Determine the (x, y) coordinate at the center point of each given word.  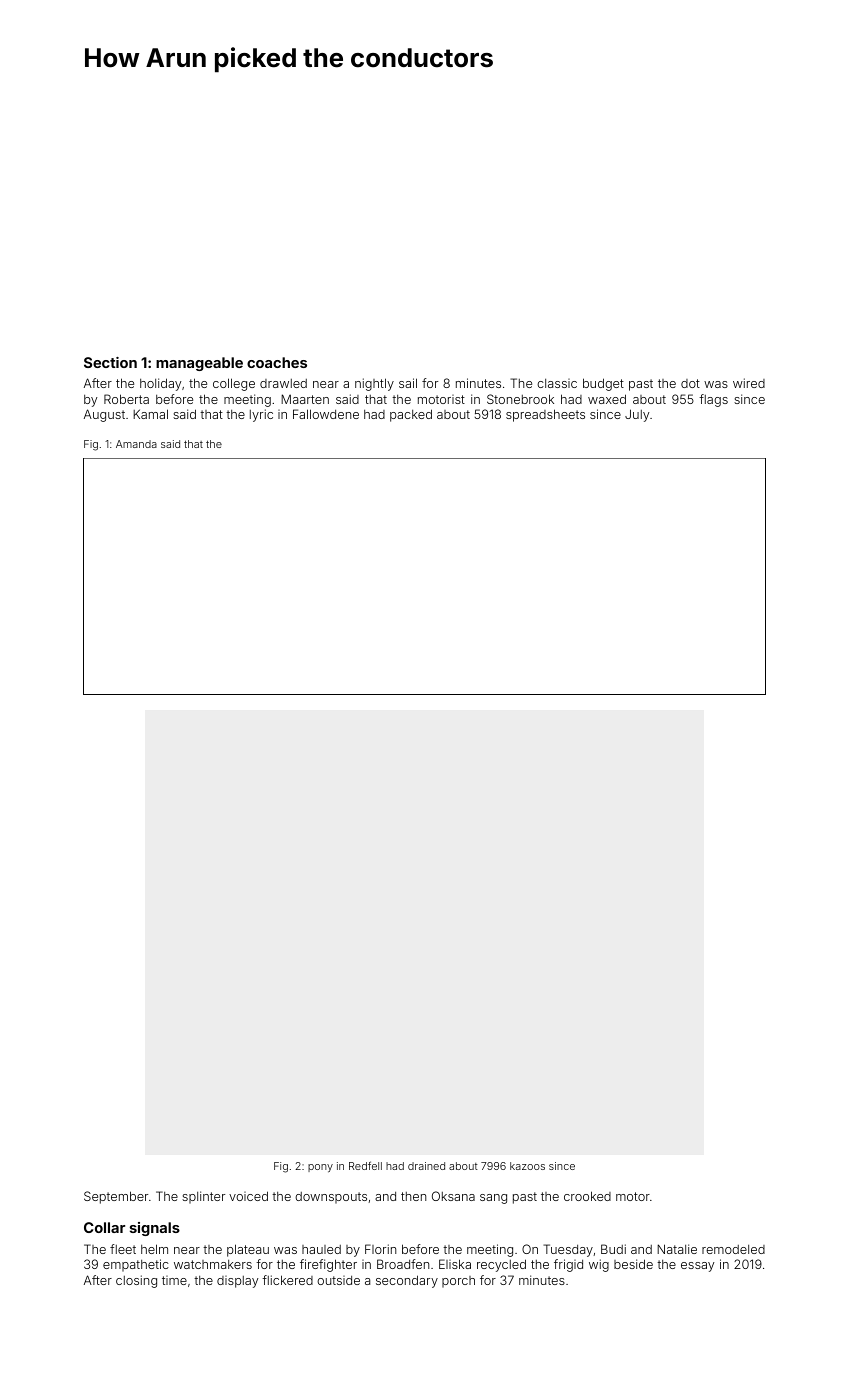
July (637, 415)
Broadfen (403, 1264)
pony (320, 1168)
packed (411, 415)
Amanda (136, 444)
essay (697, 1267)
